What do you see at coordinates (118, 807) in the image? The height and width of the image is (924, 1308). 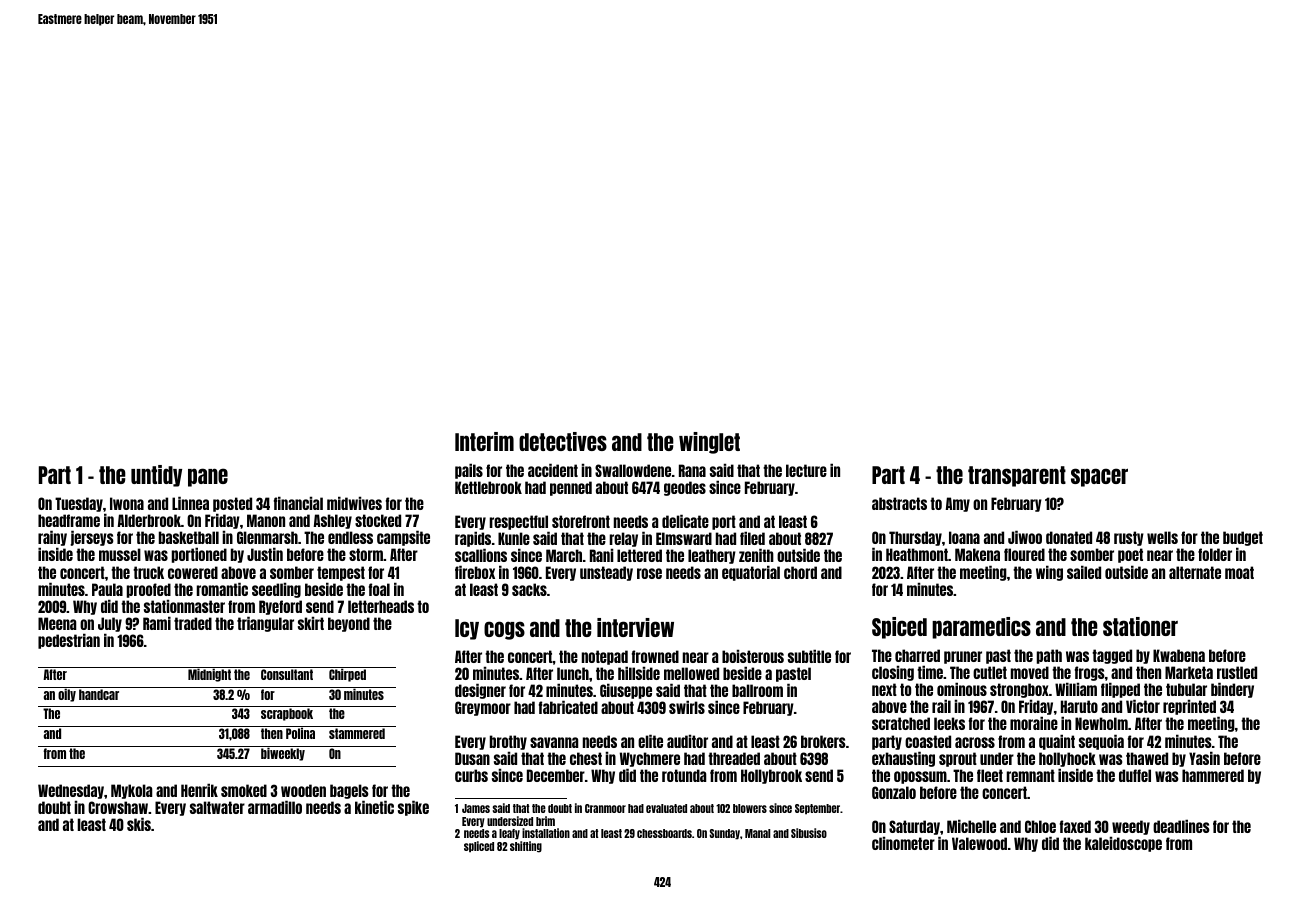 I see `Crowshaw` at bounding box center [118, 807].
